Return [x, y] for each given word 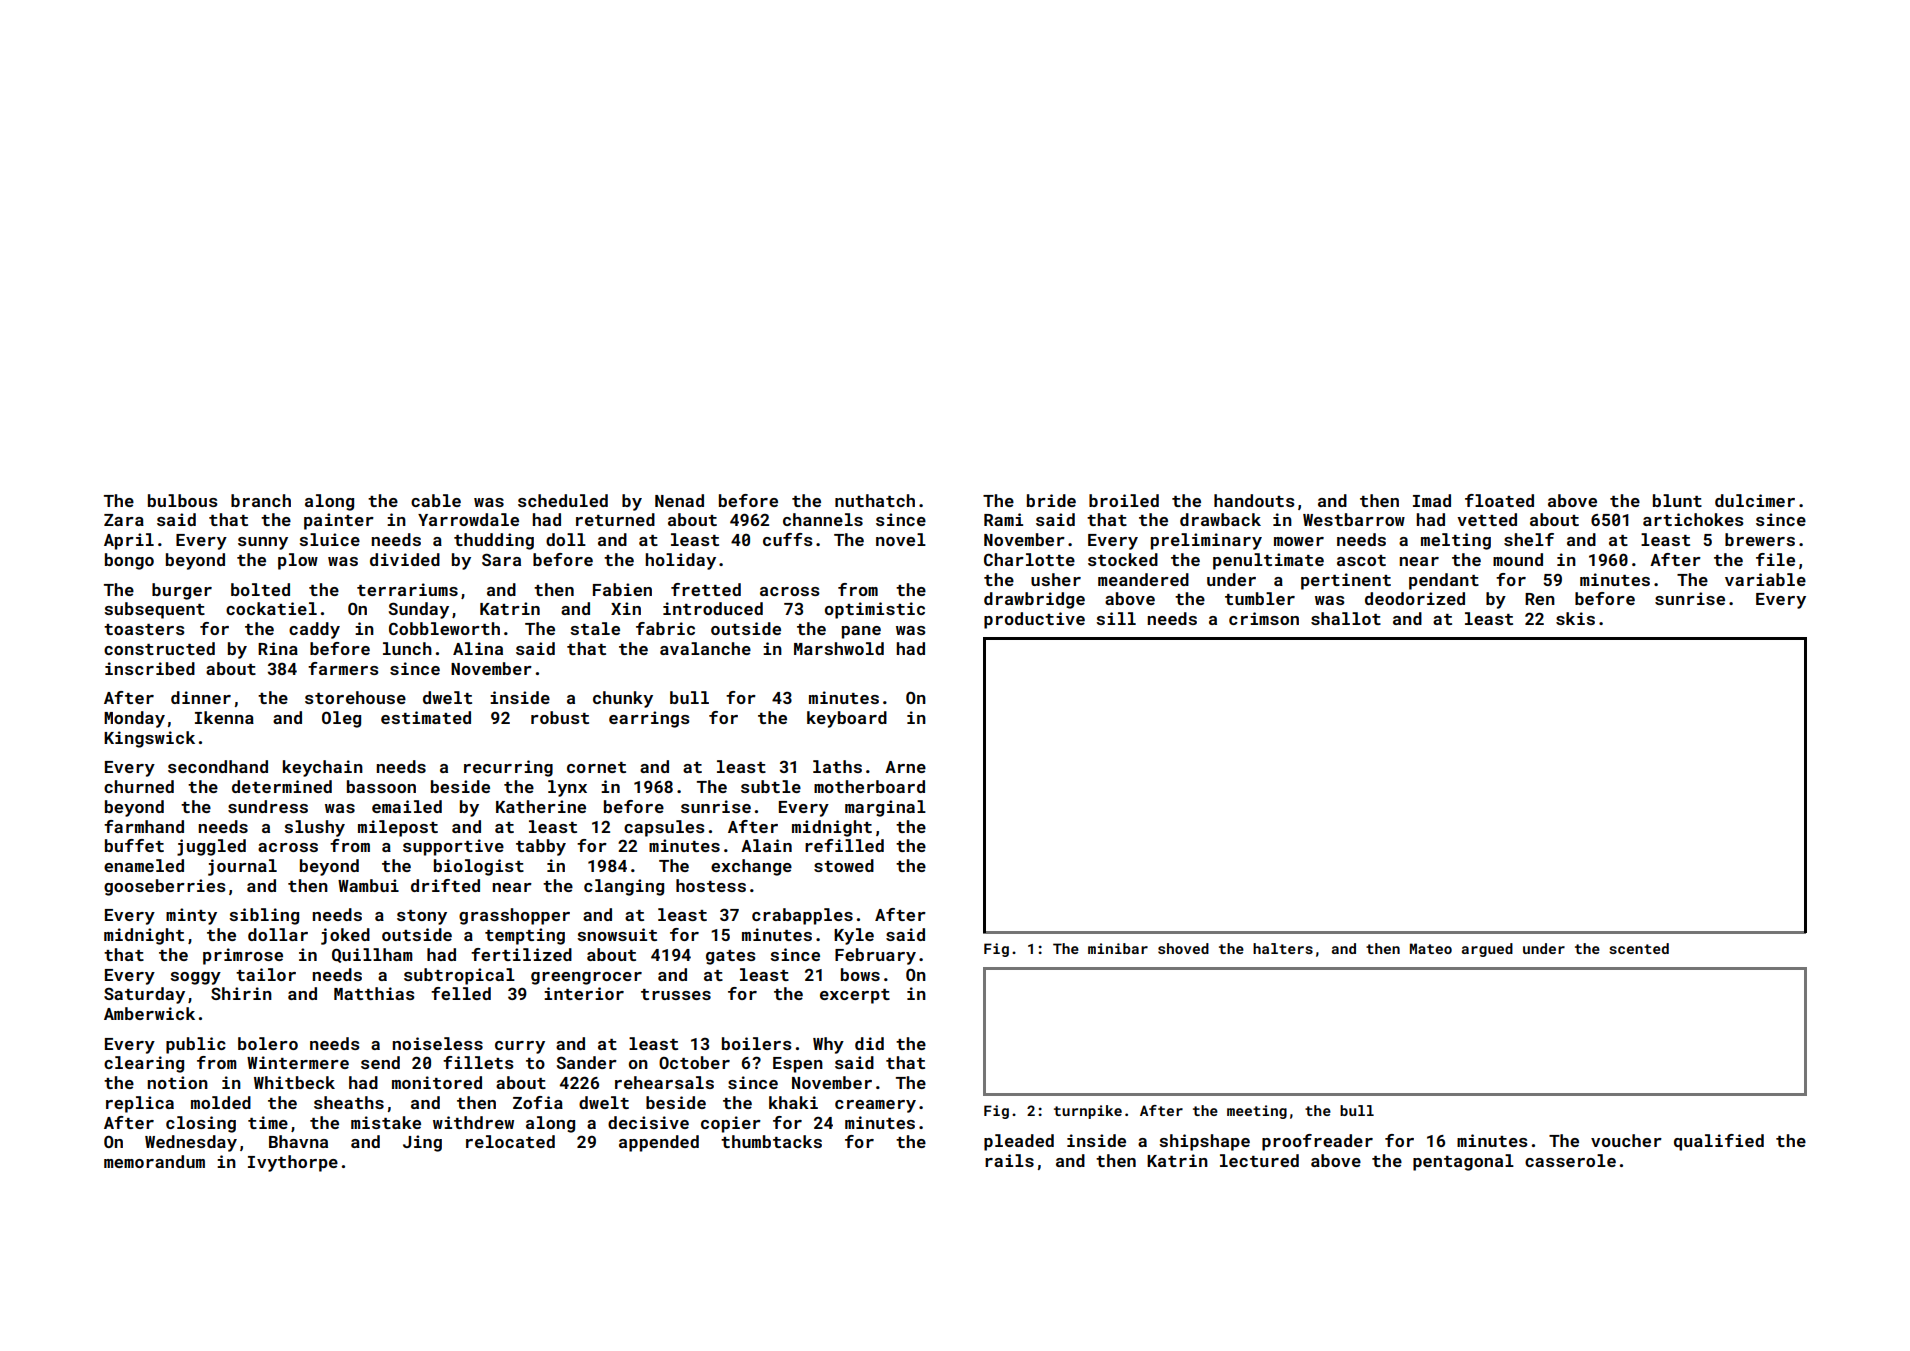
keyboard [847, 719]
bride [1051, 500]
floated [1499, 500]
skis [1575, 618]
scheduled [563, 500]
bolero [268, 1043]
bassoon [381, 786]
